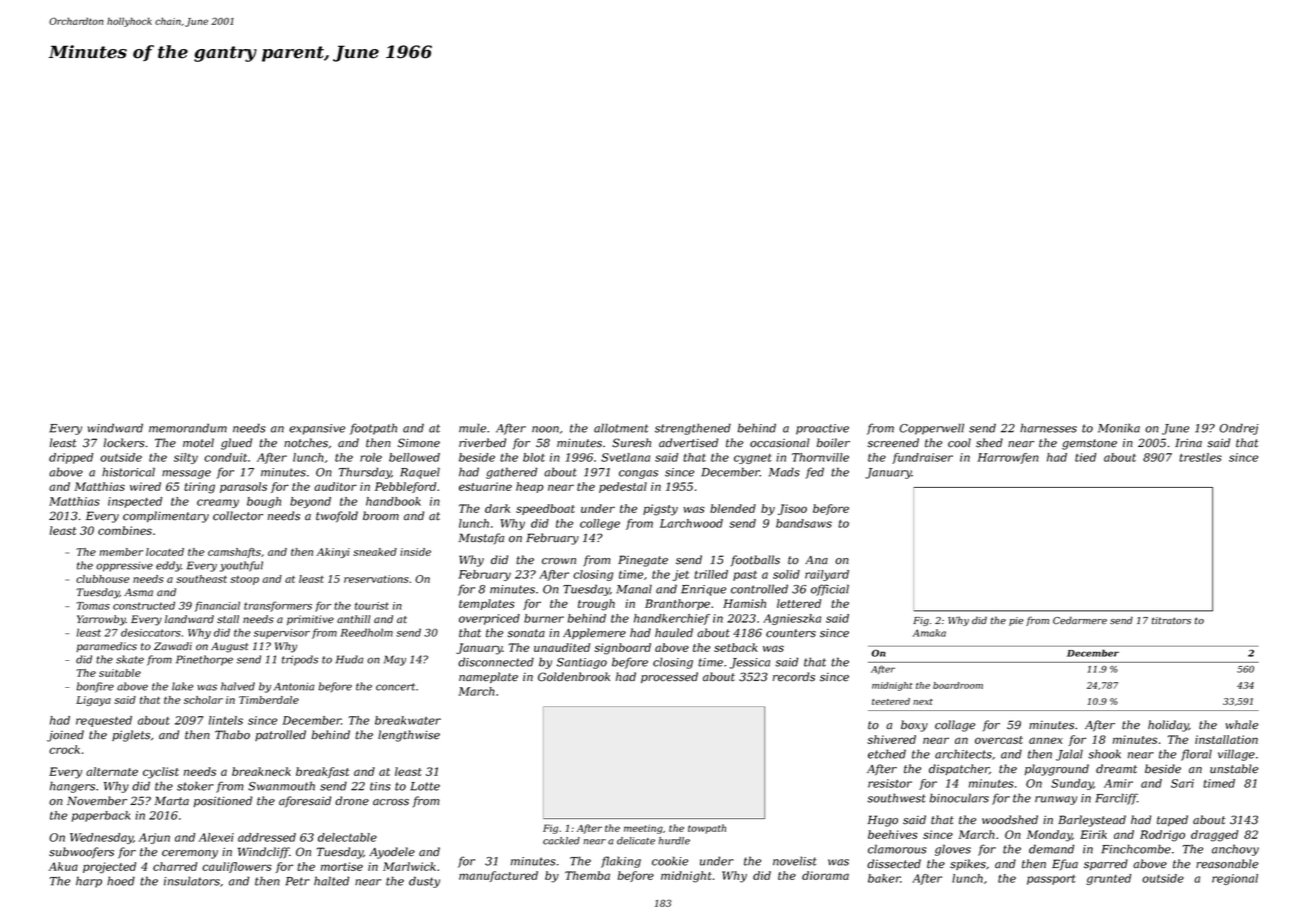  Describe the element at coordinates (198, 443) in the page. I see `motel` at that location.
